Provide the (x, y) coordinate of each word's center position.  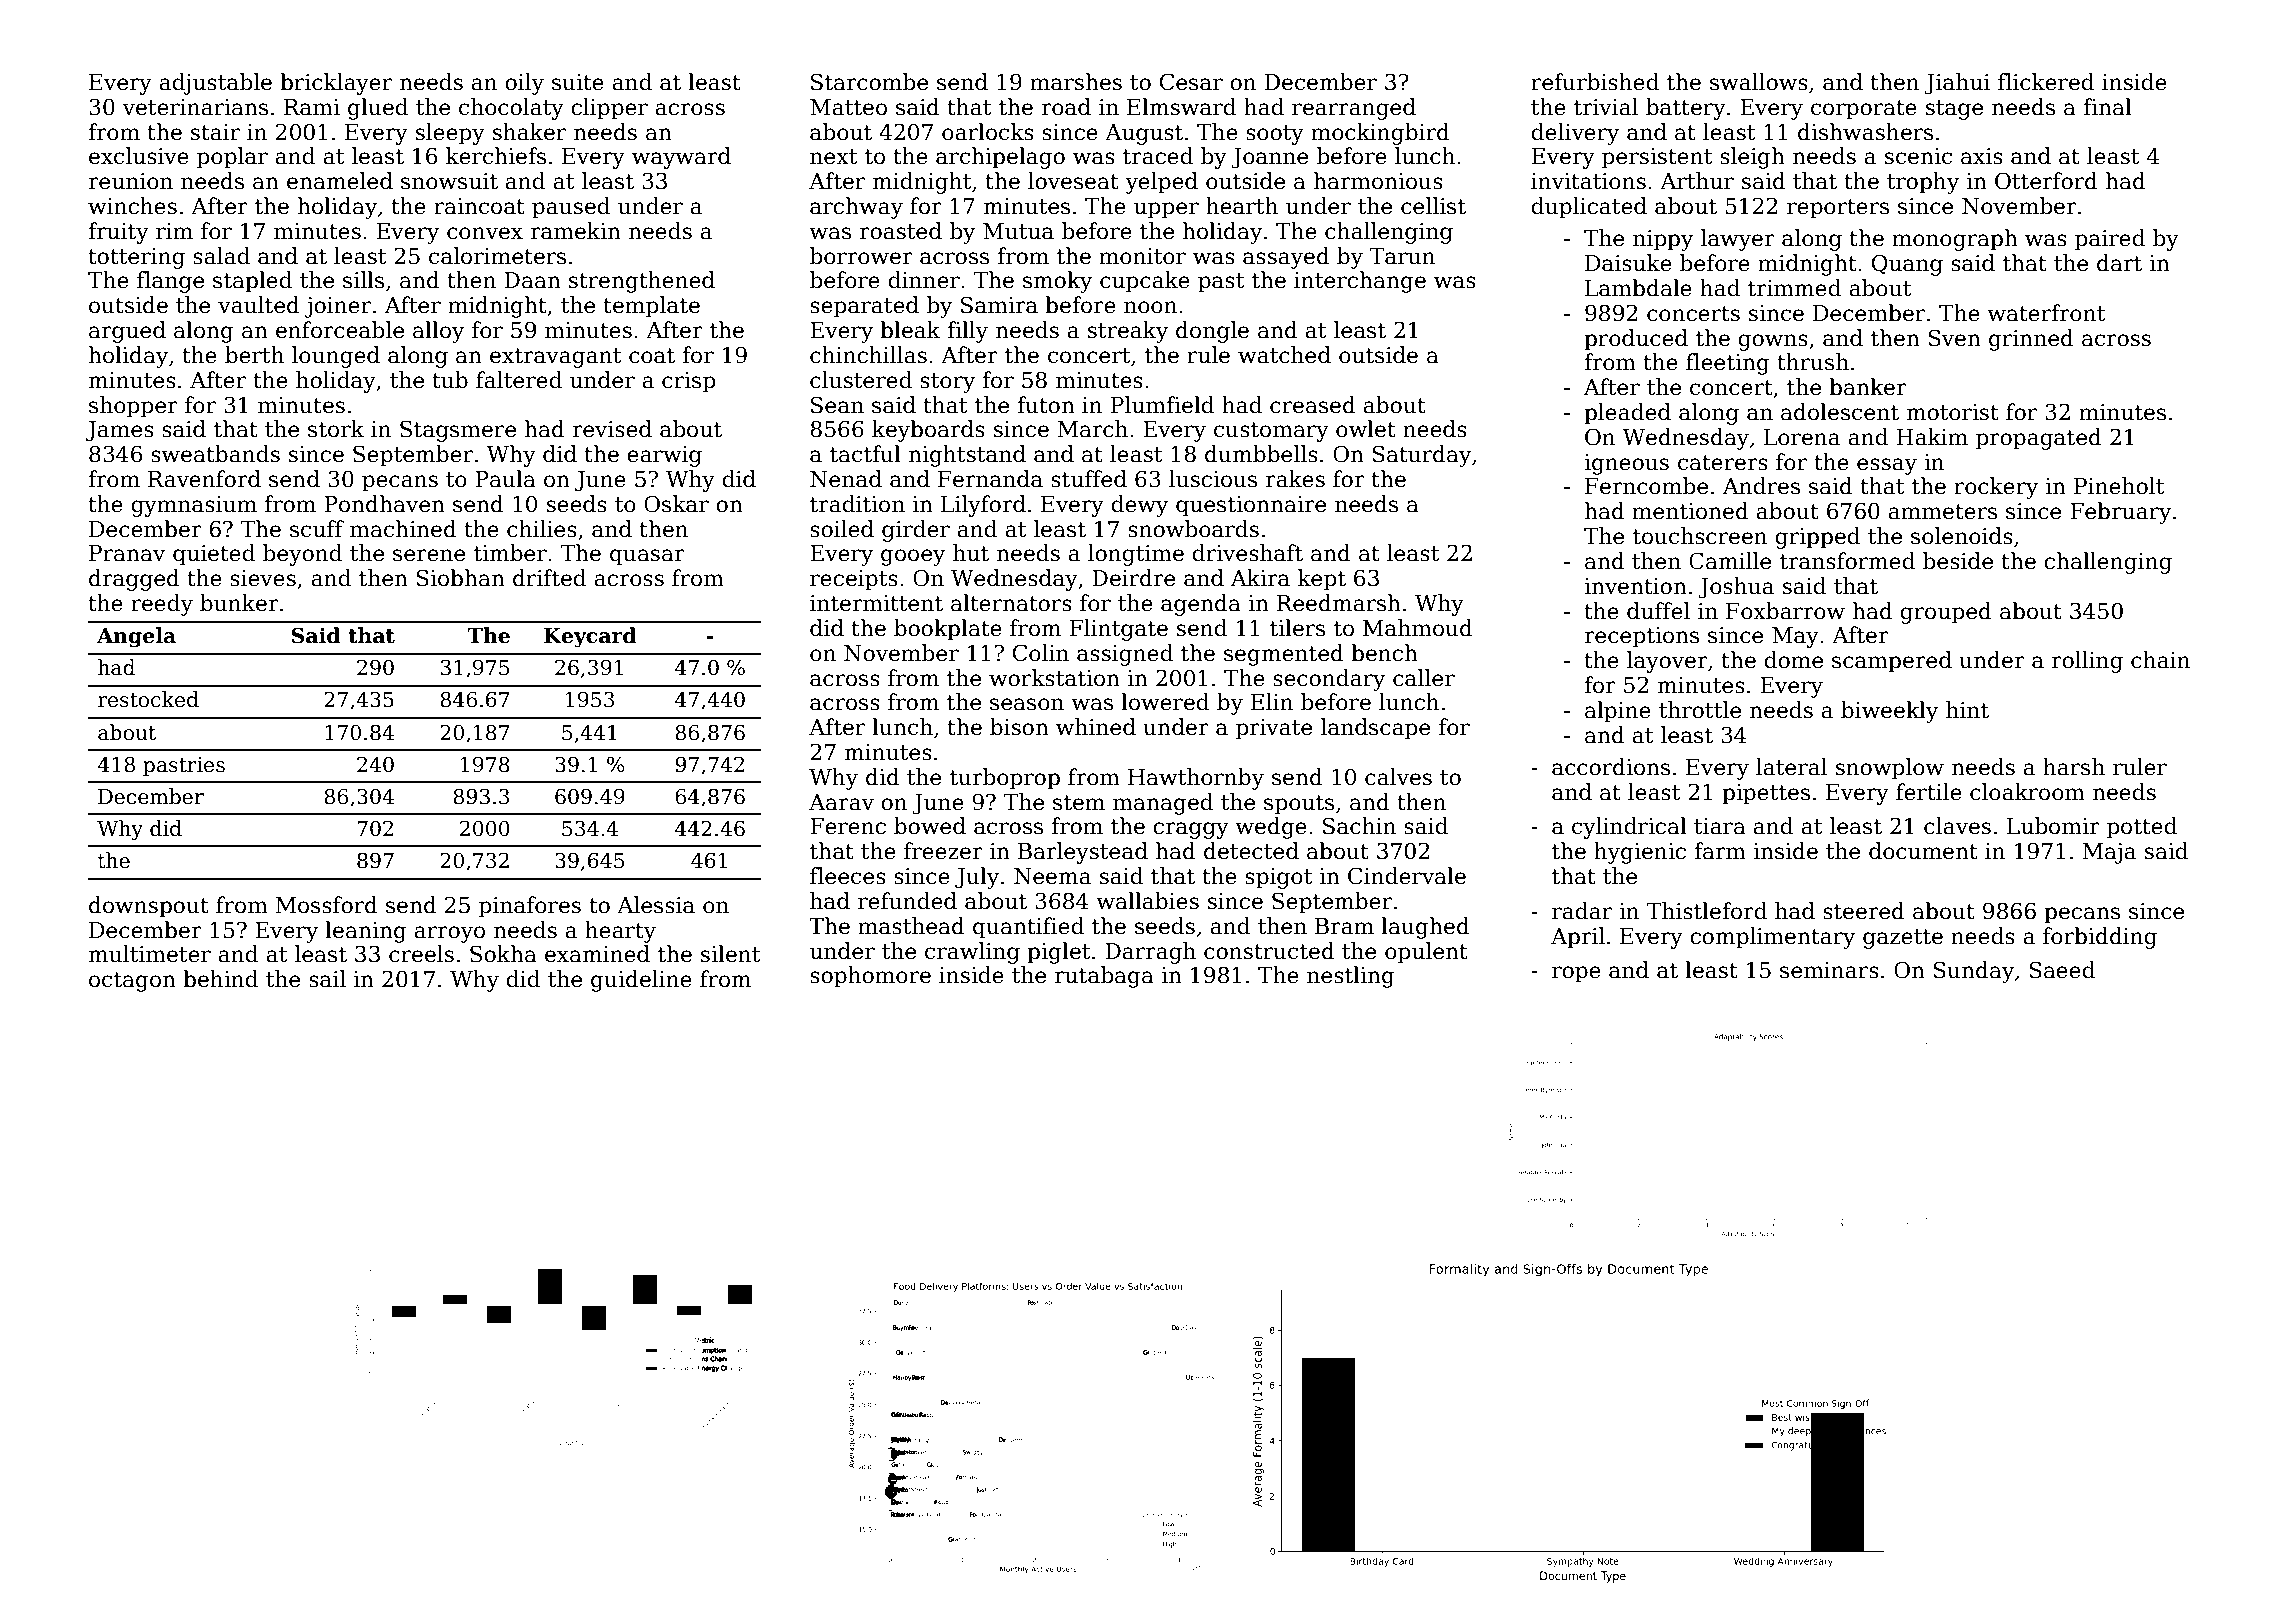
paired (2110, 240)
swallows (1759, 82)
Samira (999, 305)
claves (1957, 826)
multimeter (150, 954)
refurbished (1595, 82)
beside (1958, 561)
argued (127, 332)
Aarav (841, 802)
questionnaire (1251, 506)
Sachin (1359, 826)
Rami (312, 107)
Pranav (127, 553)
